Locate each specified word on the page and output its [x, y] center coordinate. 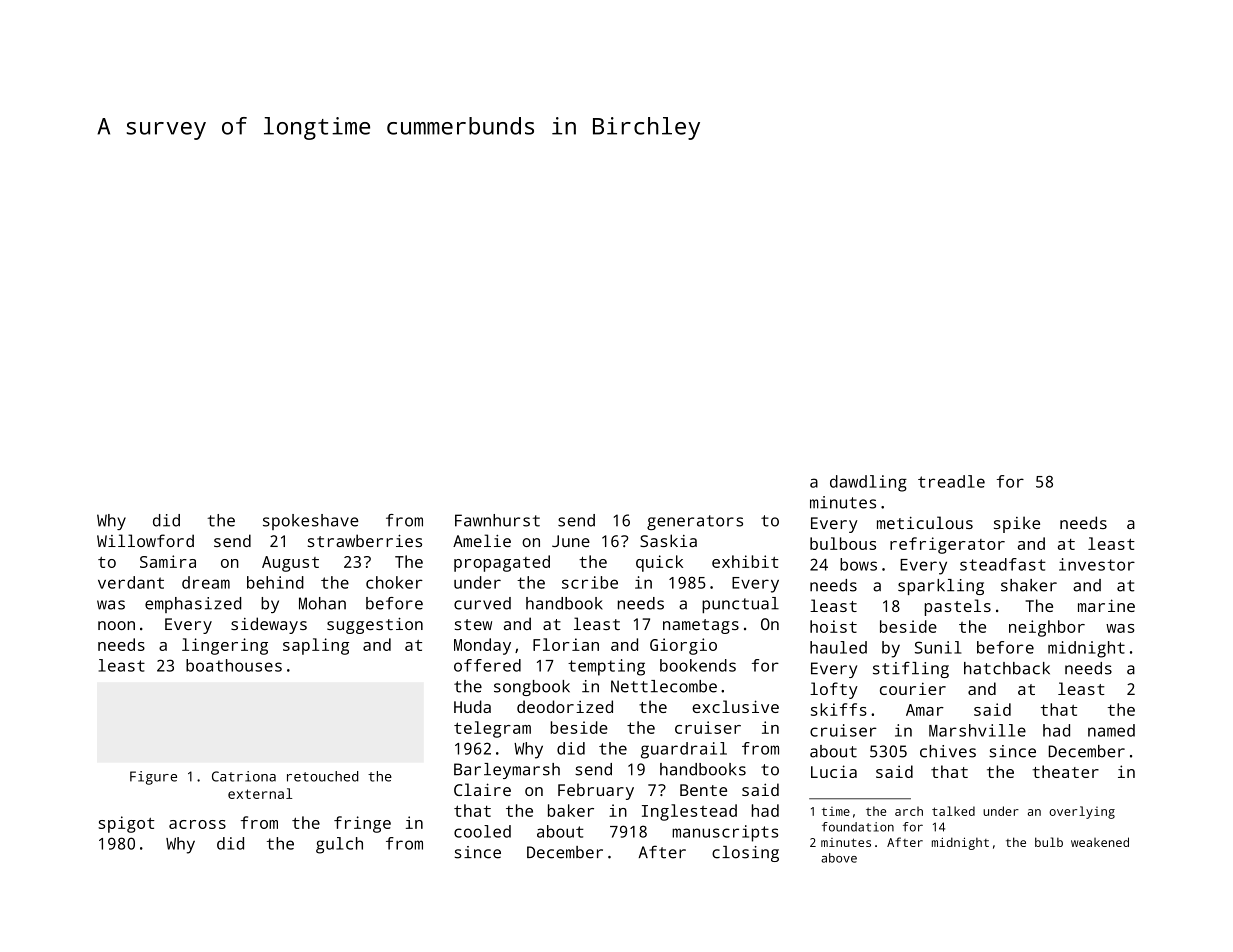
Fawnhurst [497, 520]
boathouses [234, 665]
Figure [153, 778]
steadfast [1003, 564]
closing [745, 854]
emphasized [193, 605]
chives [948, 751]
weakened [1100, 842]
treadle [951, 481]
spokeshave [310, 522]
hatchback [1007, 668]
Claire [482, 789]
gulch [339, 845]
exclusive [735, 706]
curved [482, 603]
